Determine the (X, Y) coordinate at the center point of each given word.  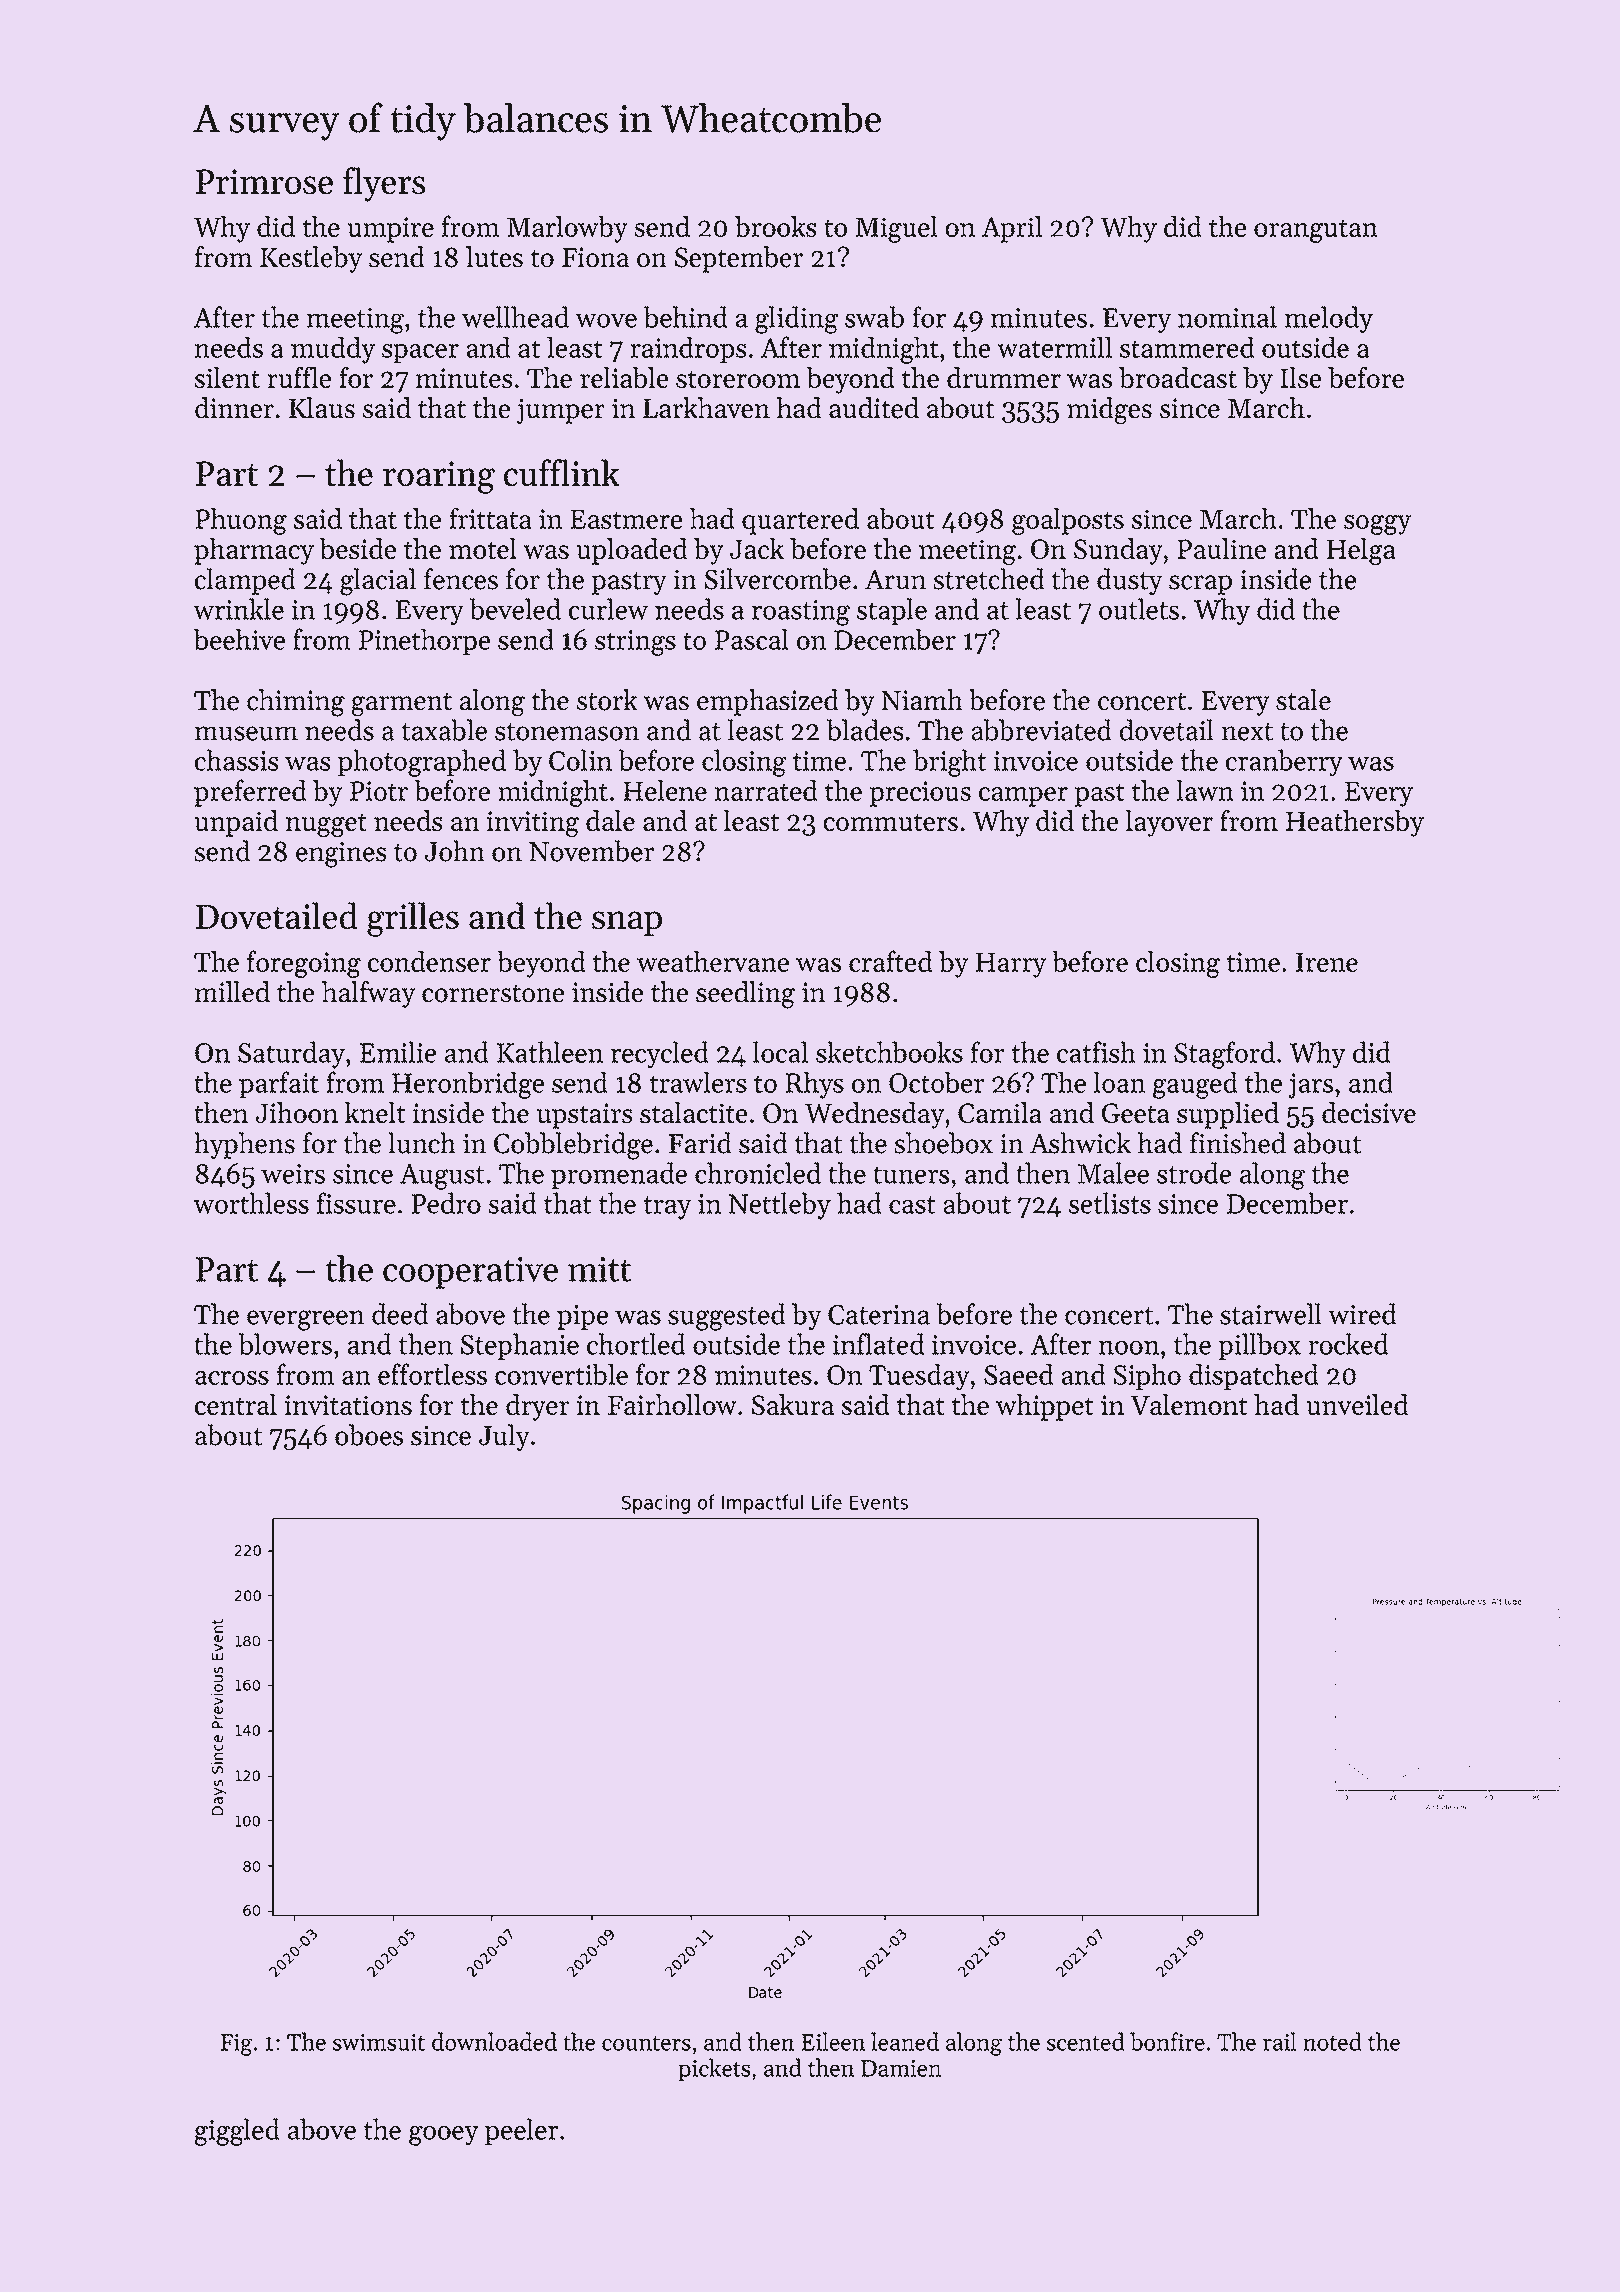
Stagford (1224, 1055)
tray (667, 1208)
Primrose (264, 181)
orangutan (1316, 231)
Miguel (897, 229)
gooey (444, 2136)
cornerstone (493, 994)
